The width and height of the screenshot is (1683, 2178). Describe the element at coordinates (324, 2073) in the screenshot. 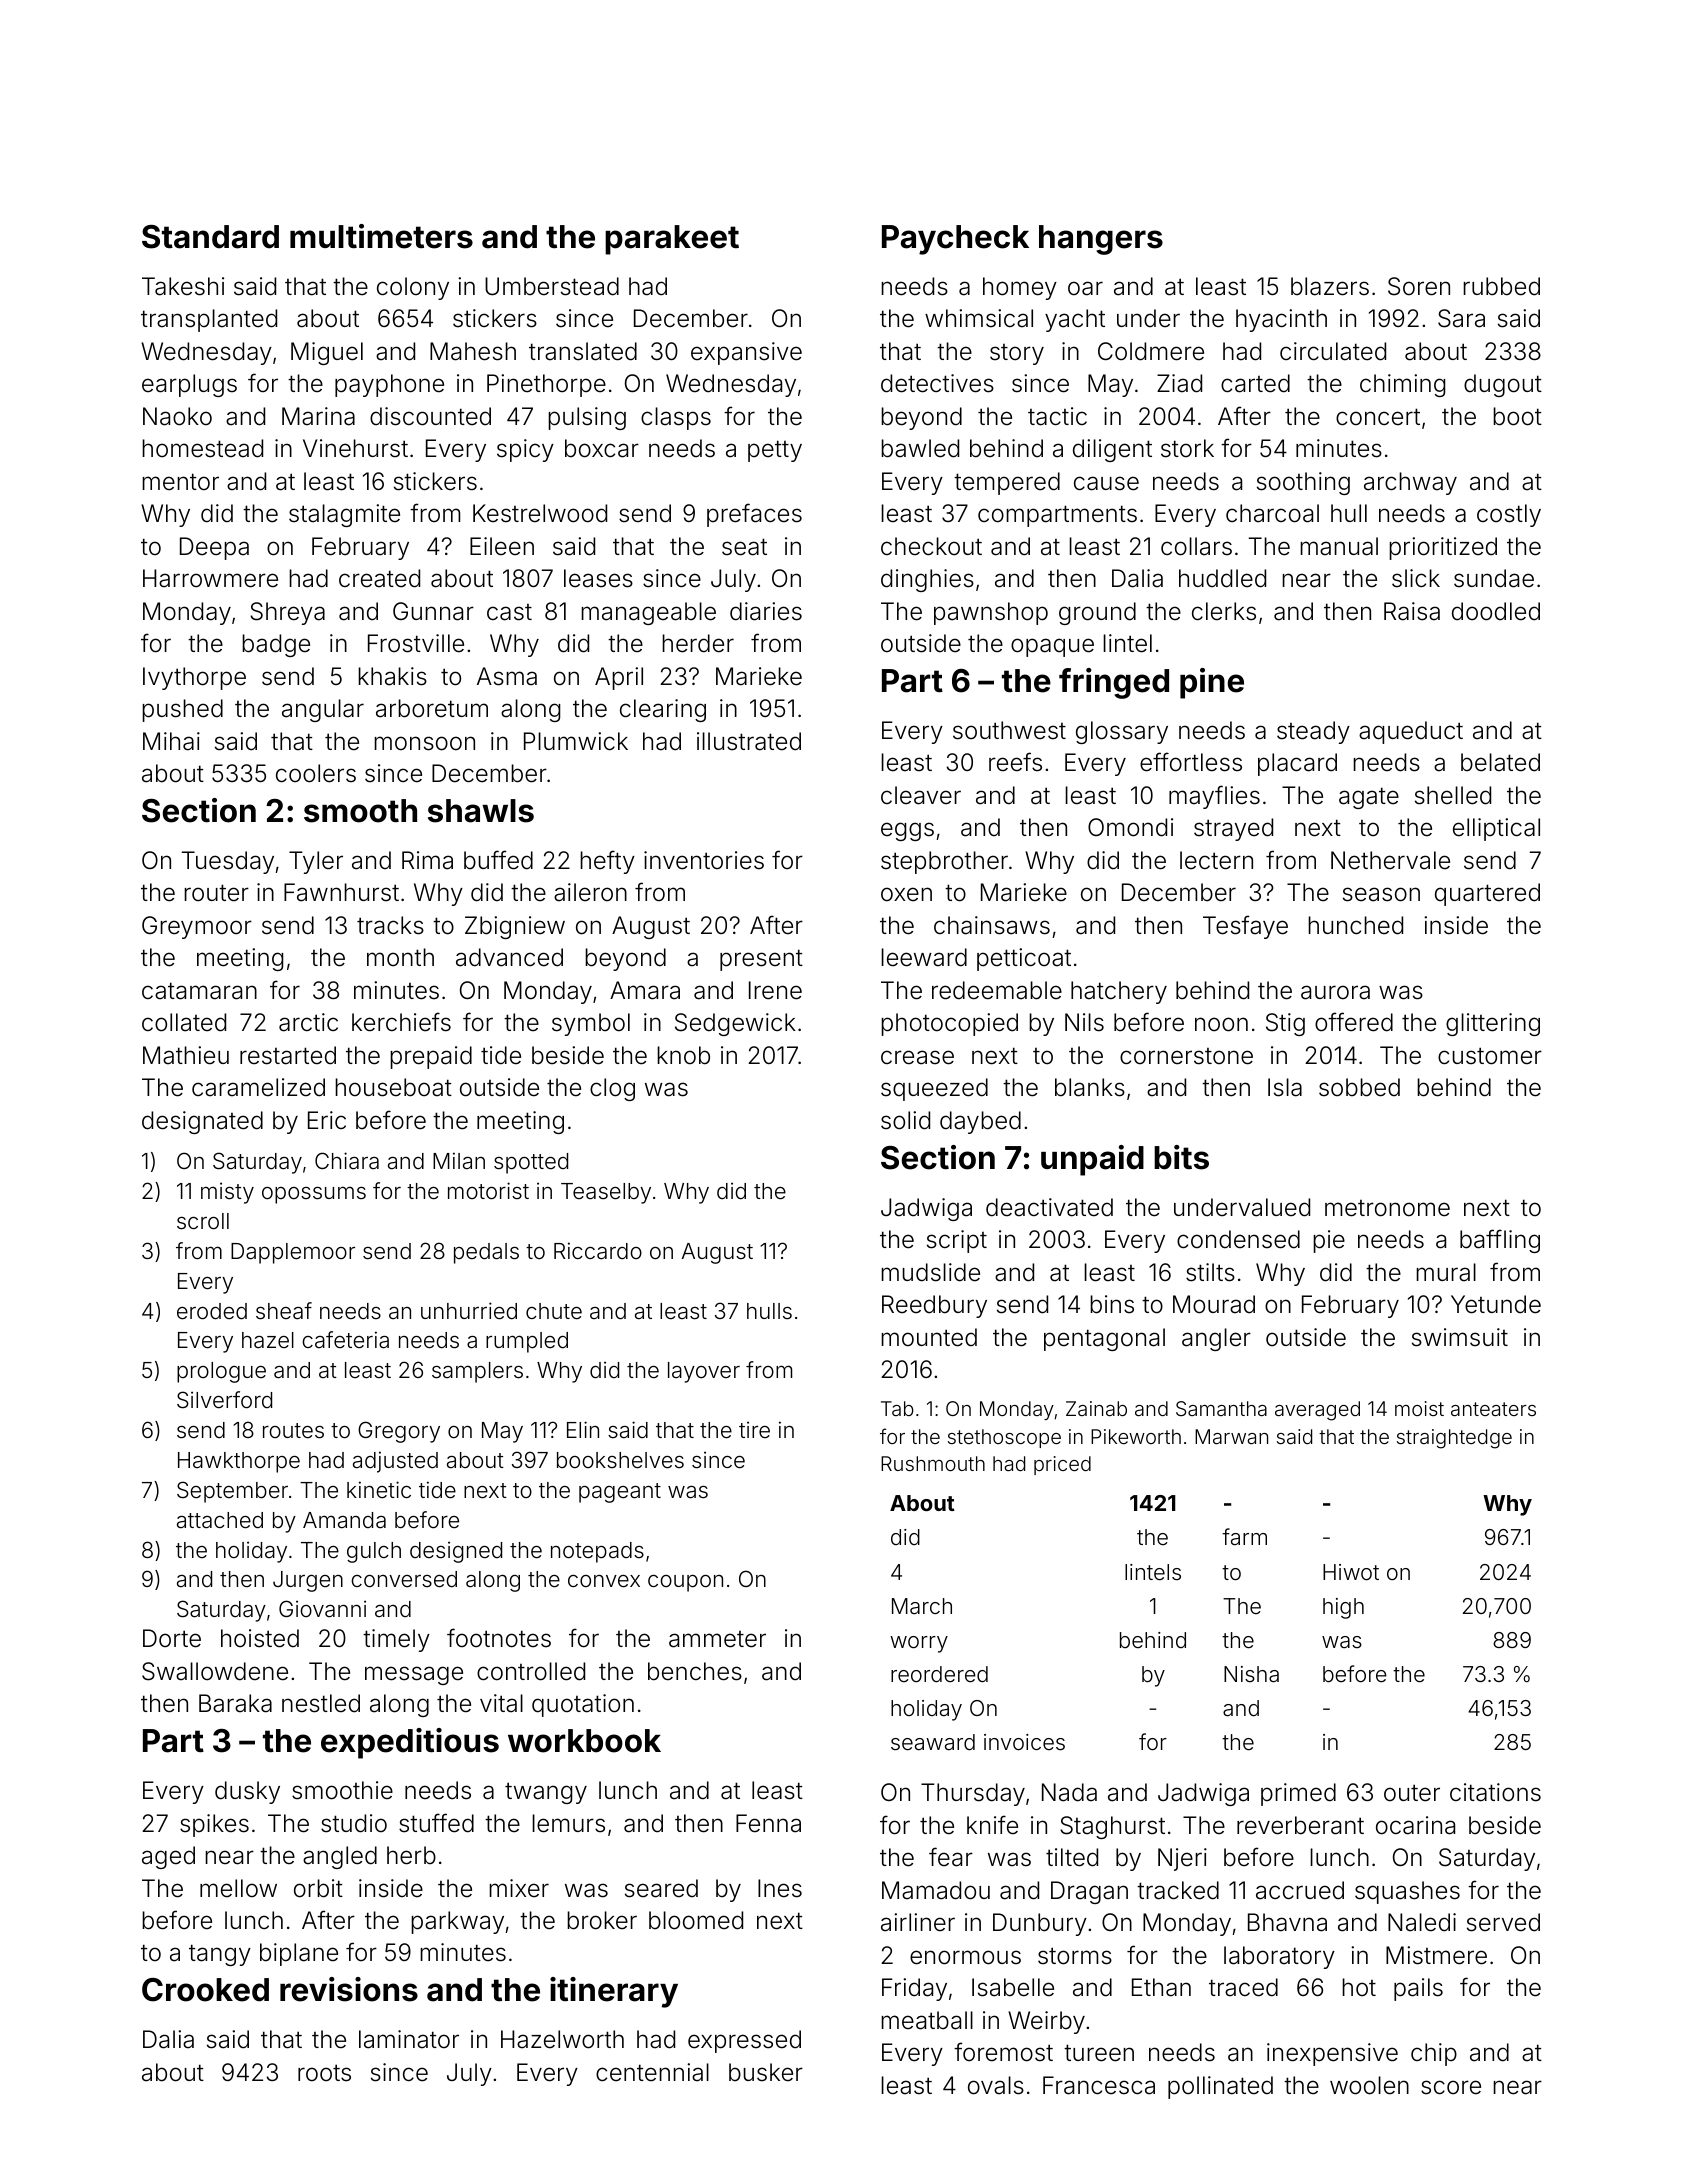

I see `roots` at that location.
